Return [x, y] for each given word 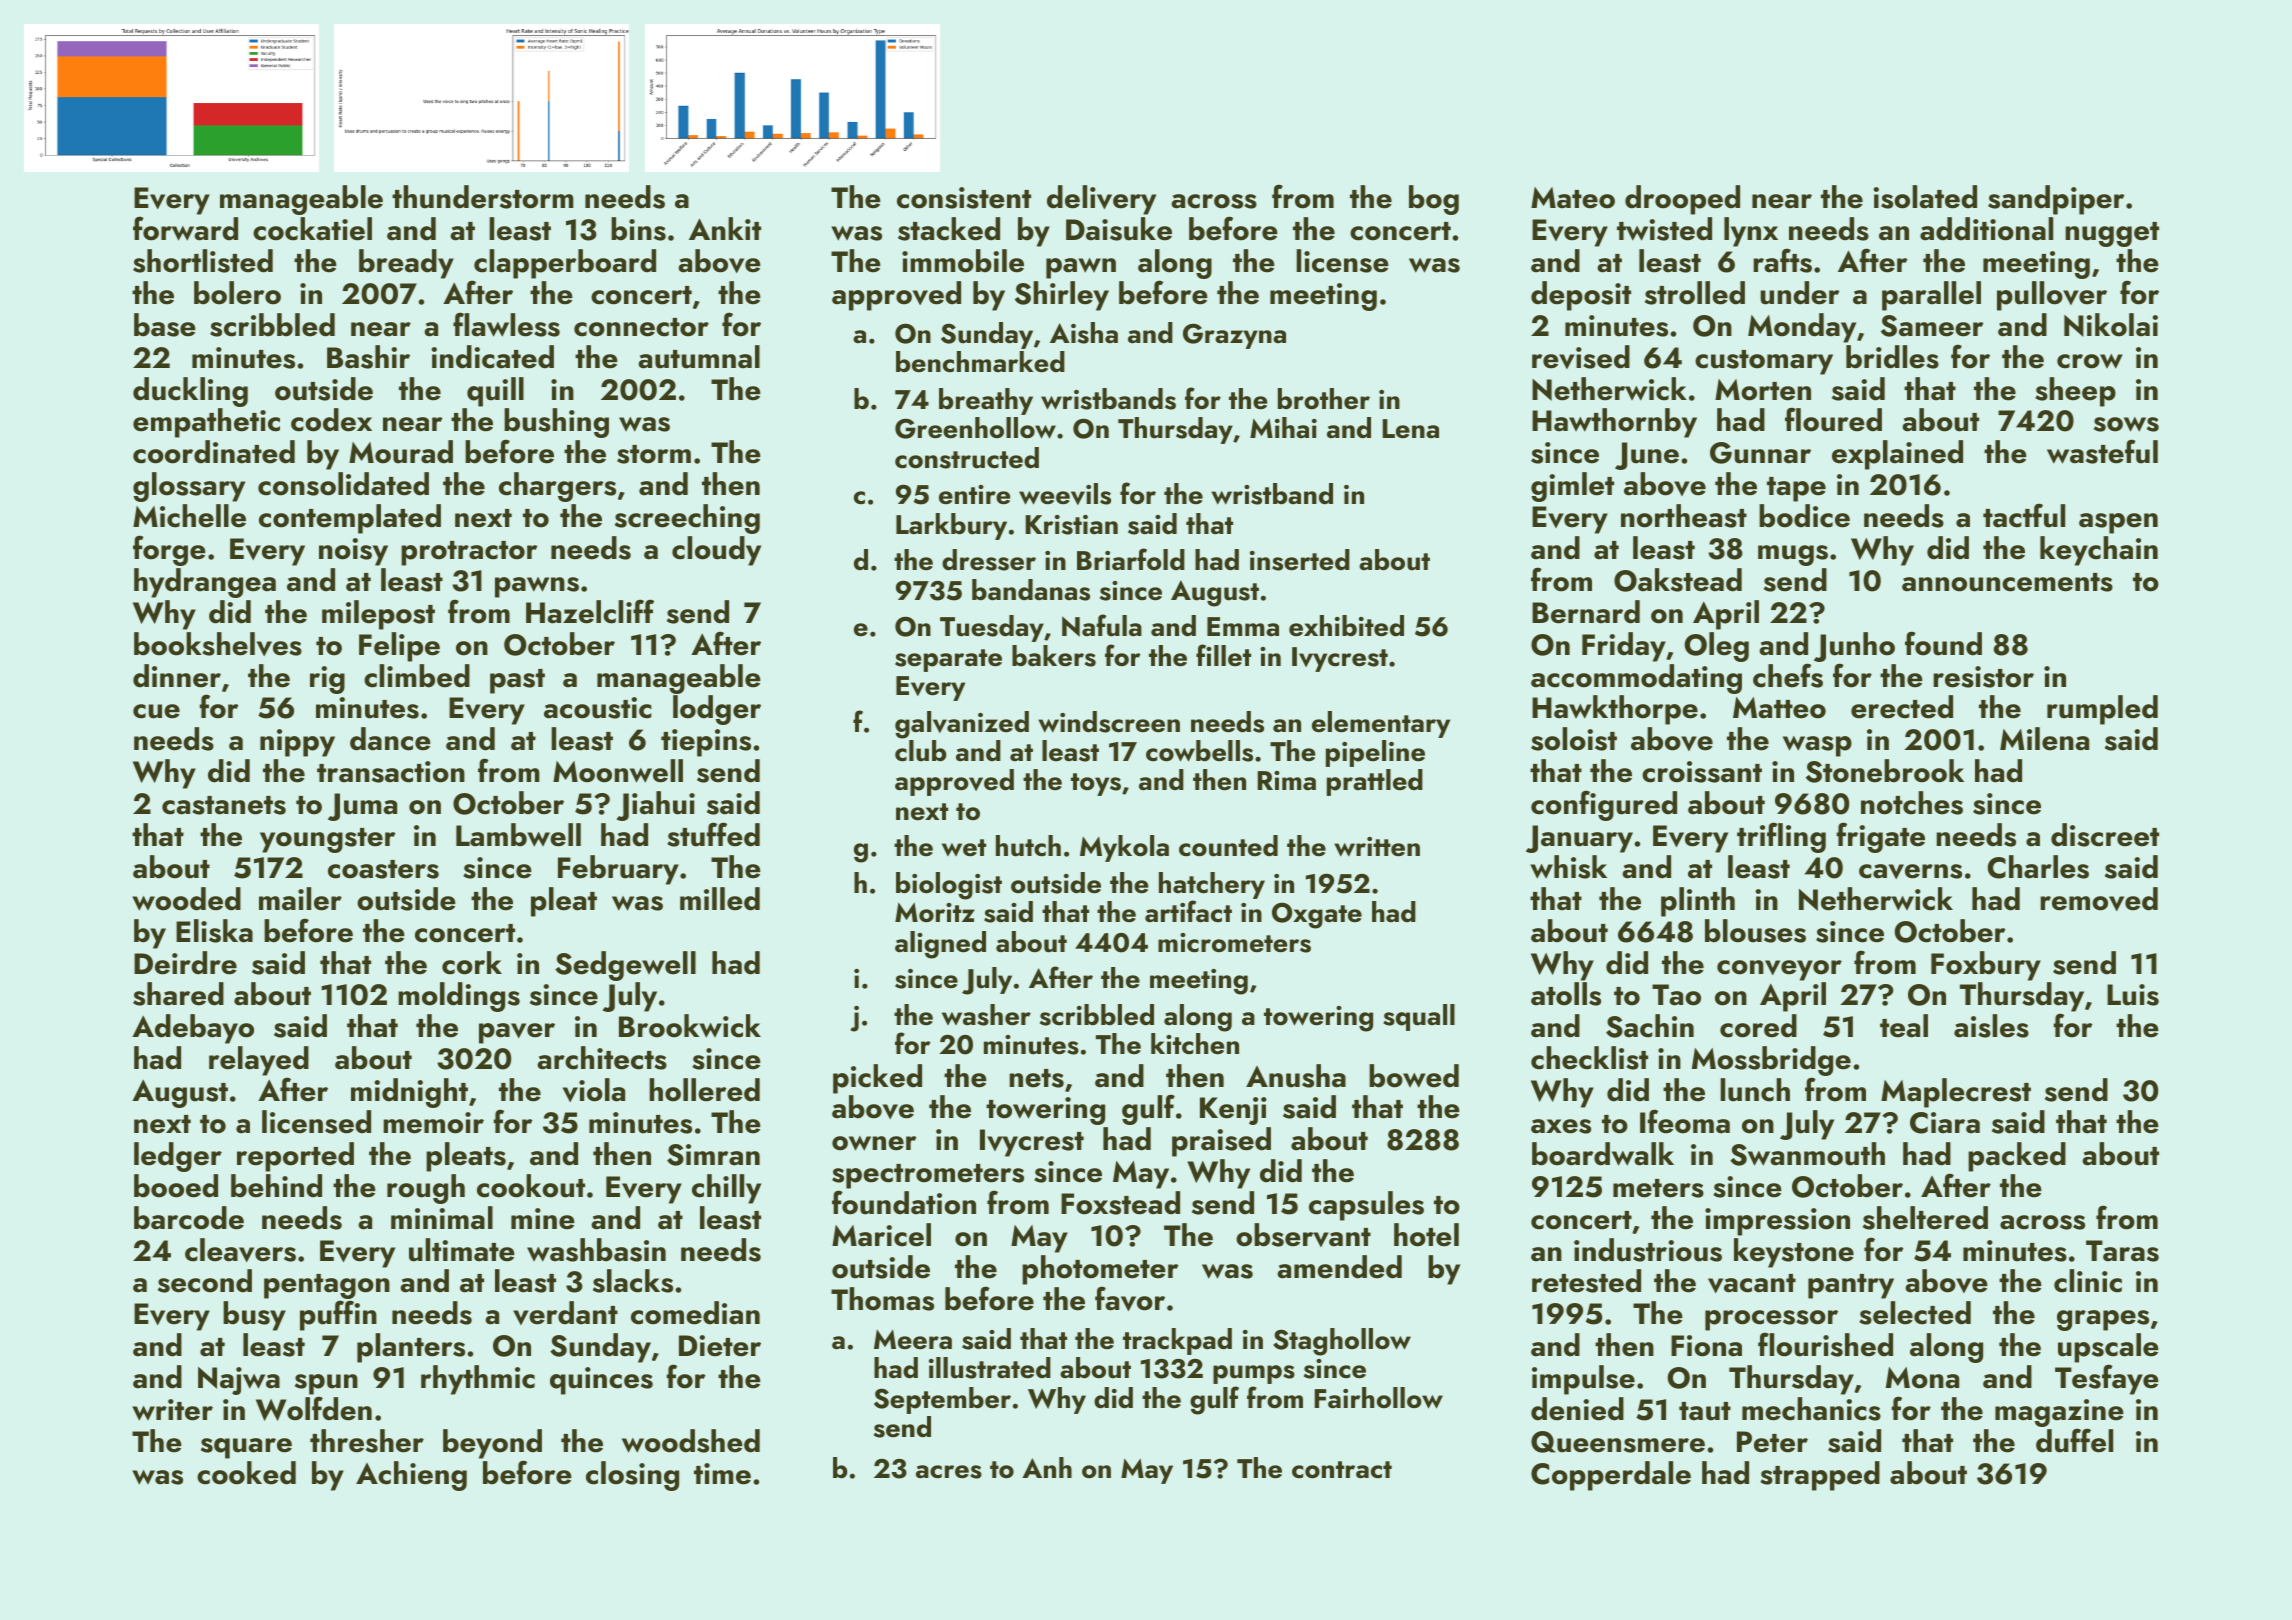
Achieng [411, 1476]
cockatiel [312, 229]
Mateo [1573, 198]
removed [2099, 899]
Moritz [935, 912]
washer [986, 1015]
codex [331, 420]
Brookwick [690, 1026]
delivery [1101, 200]
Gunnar [1760, 453]
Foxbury [1986, 966]
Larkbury [951, 526]
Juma [362, 807]
